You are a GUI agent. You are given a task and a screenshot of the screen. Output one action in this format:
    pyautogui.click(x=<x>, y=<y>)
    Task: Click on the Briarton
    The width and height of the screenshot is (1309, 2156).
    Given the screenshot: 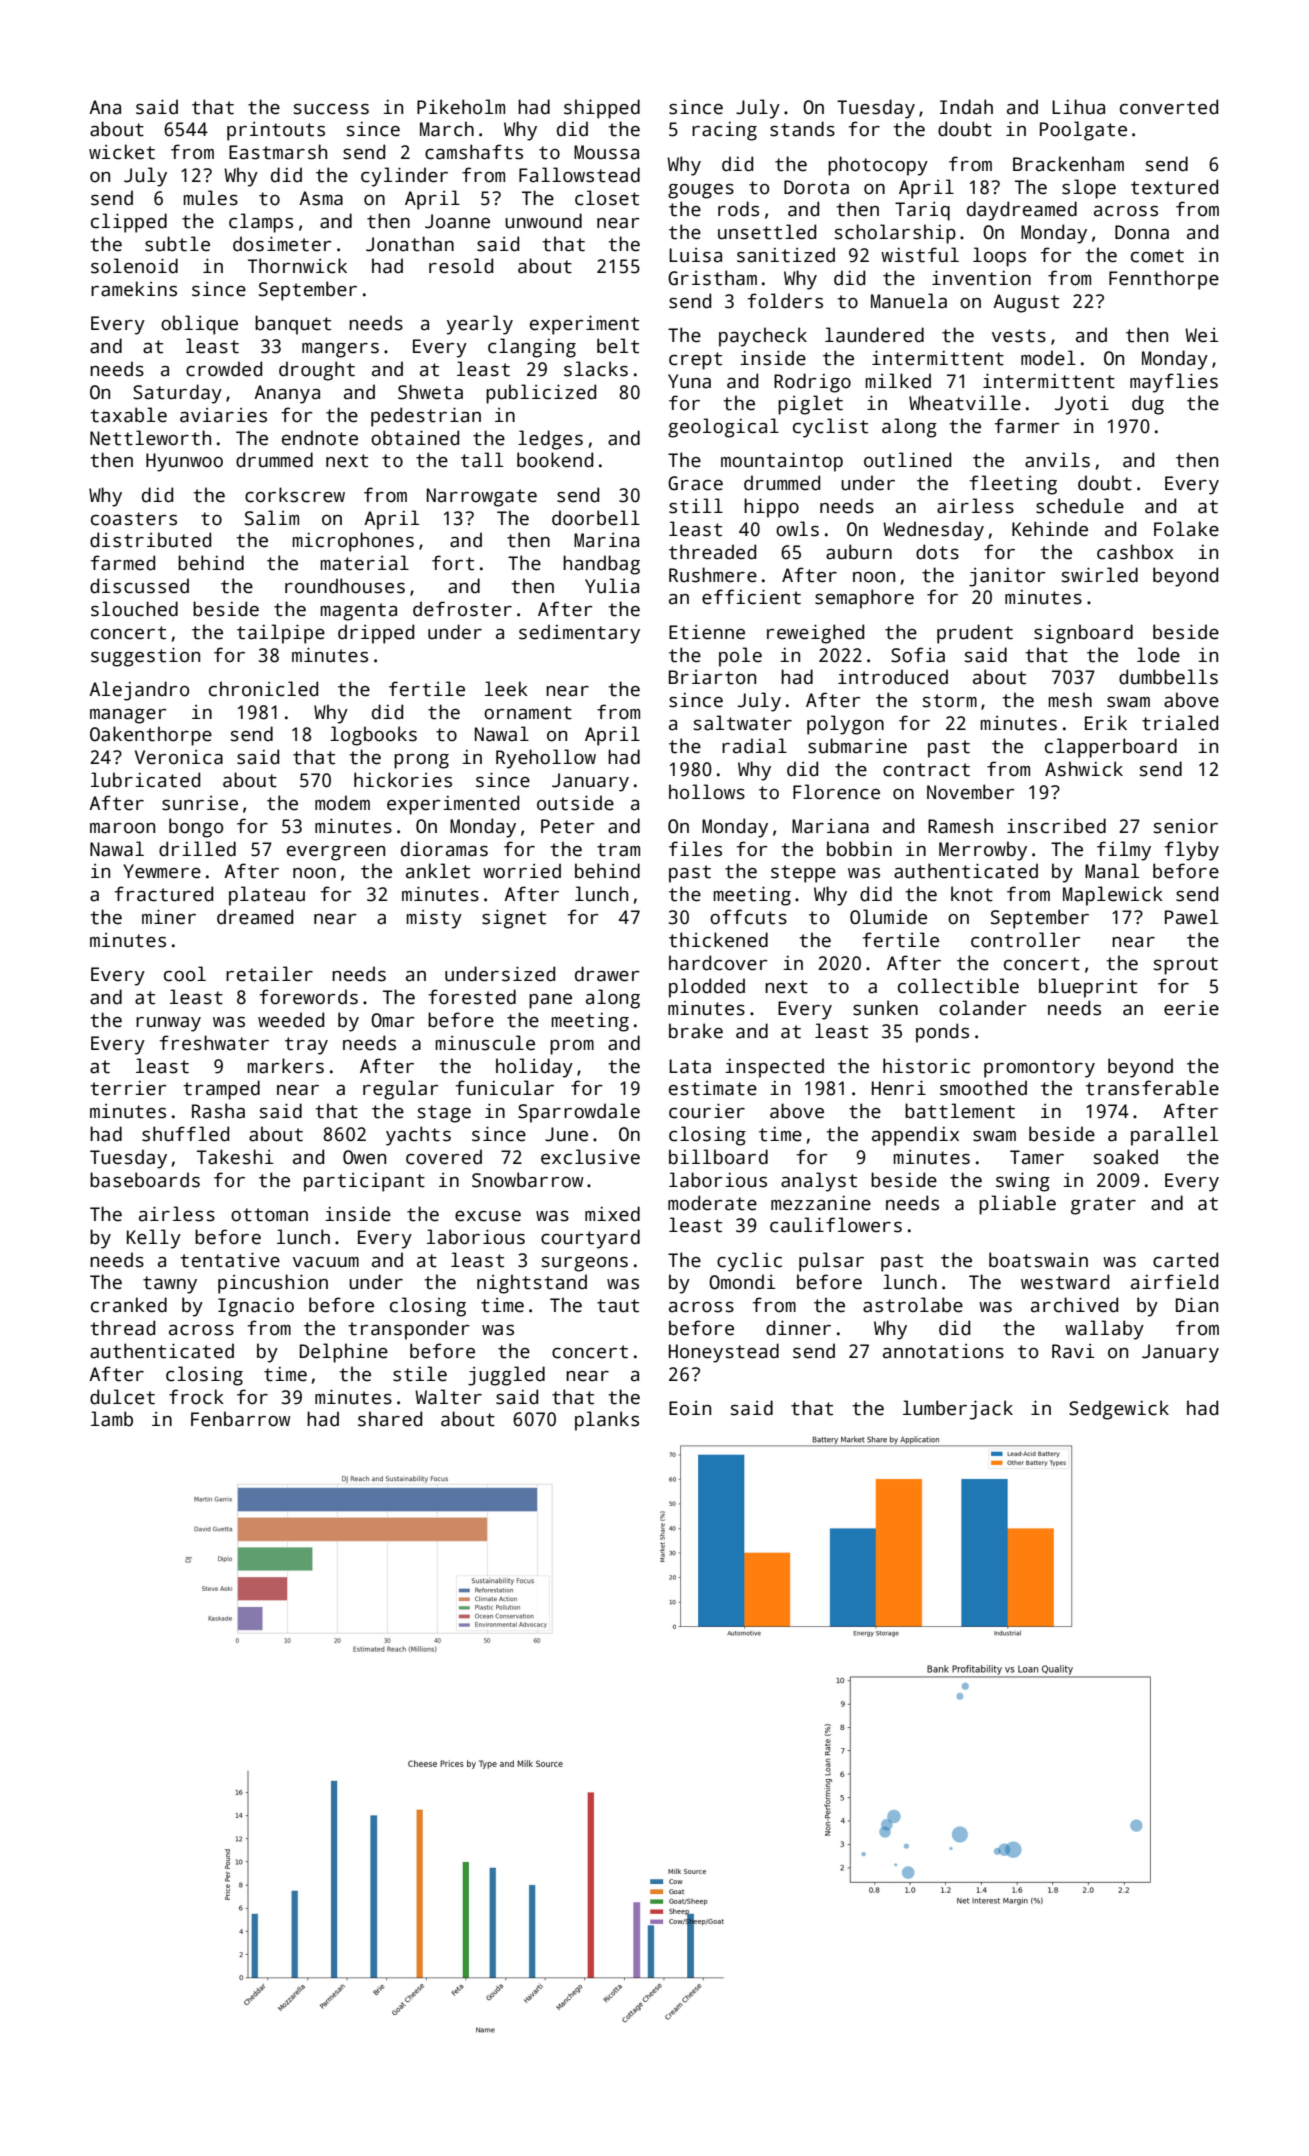 What is the action you would take?
    pyautogui.click(x=712, y=677)
